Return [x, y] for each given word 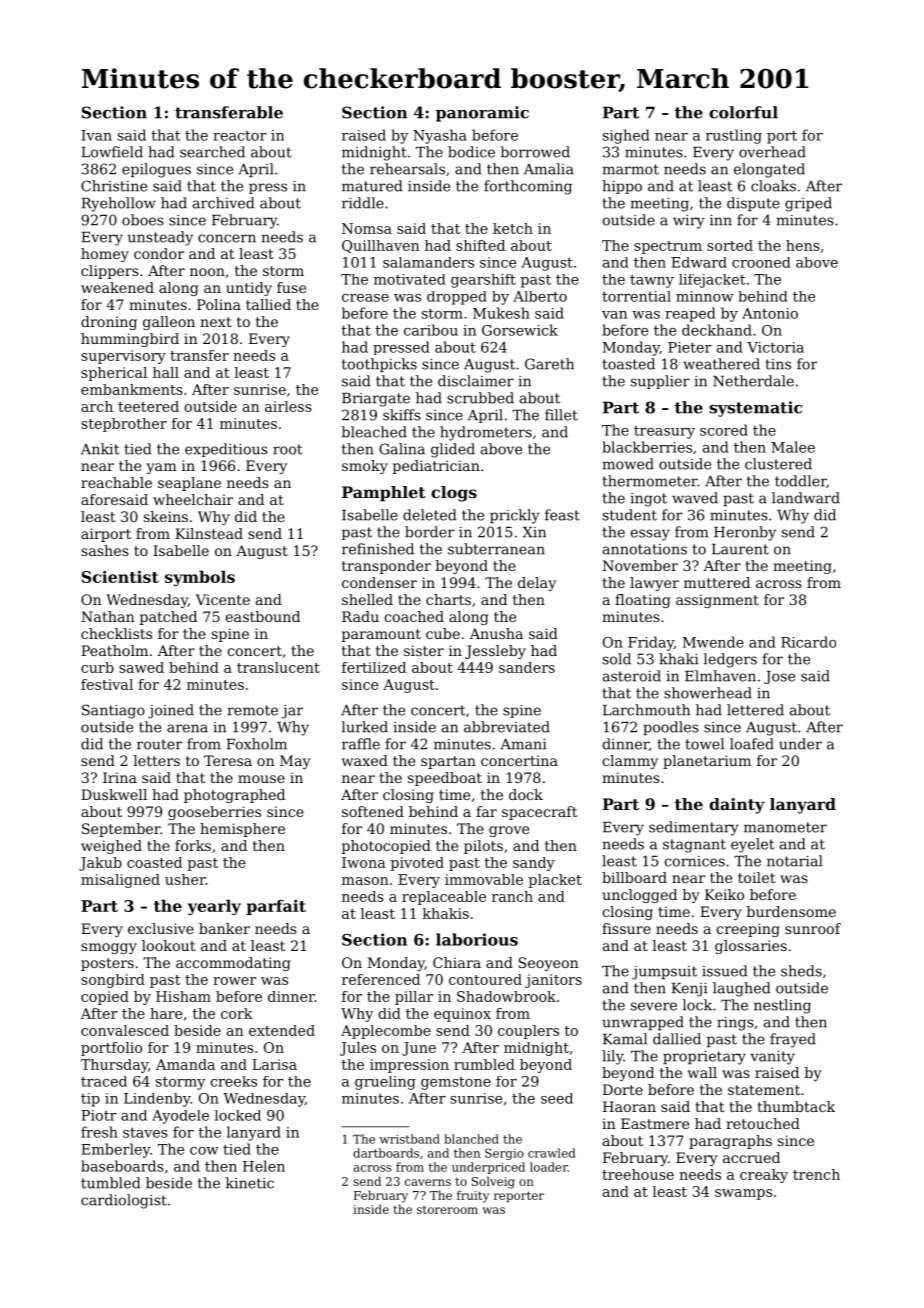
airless [288, 406]
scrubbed [480, 398]
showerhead [708, 693]
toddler [801, 481]
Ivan [96, 135]
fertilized [374, 667]
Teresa [228, 760]
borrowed [535, 152]
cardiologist [124, 1201]
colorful [743, 112]
